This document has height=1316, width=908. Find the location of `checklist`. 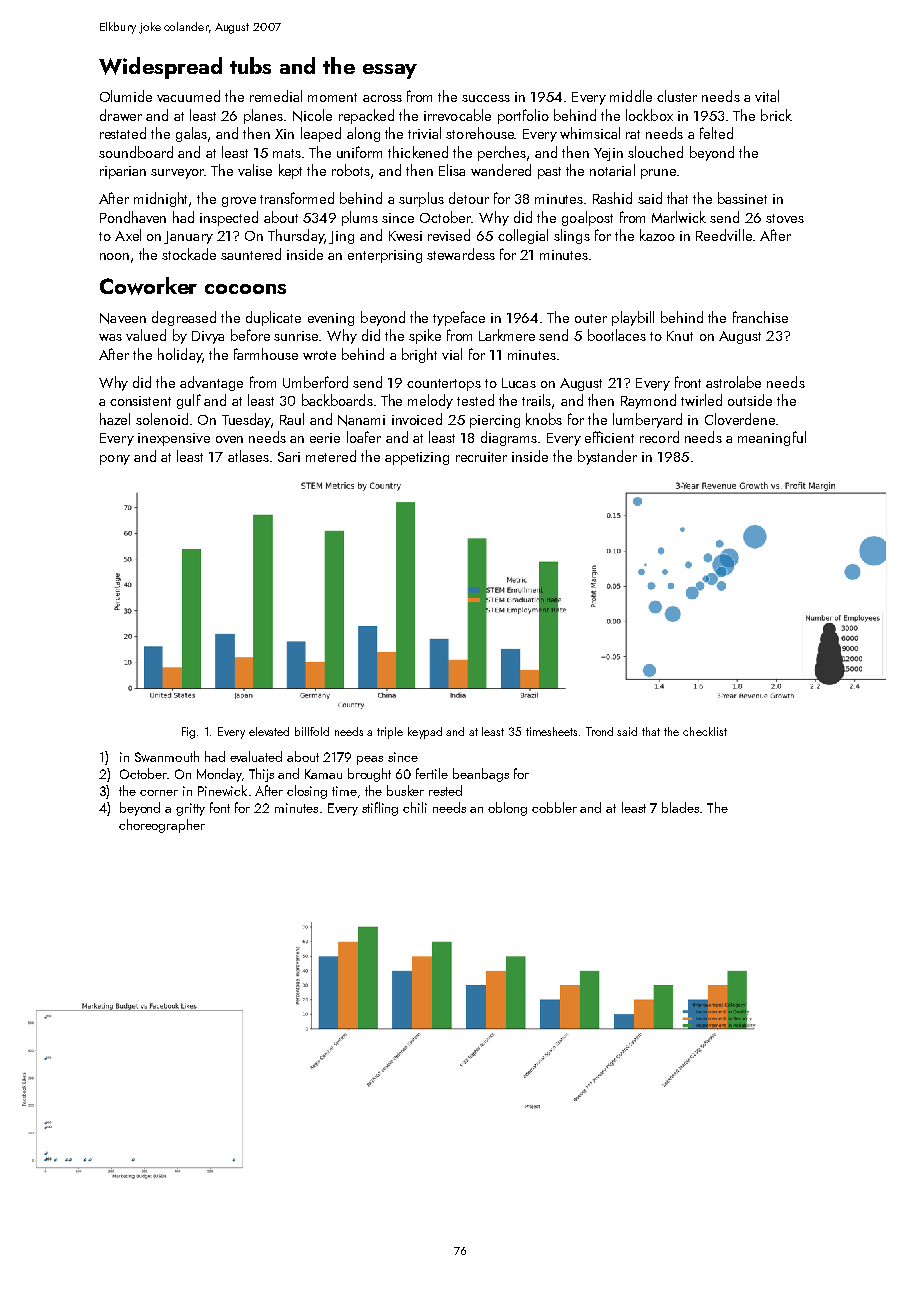

checklist is located at coordinates (705, 731).
